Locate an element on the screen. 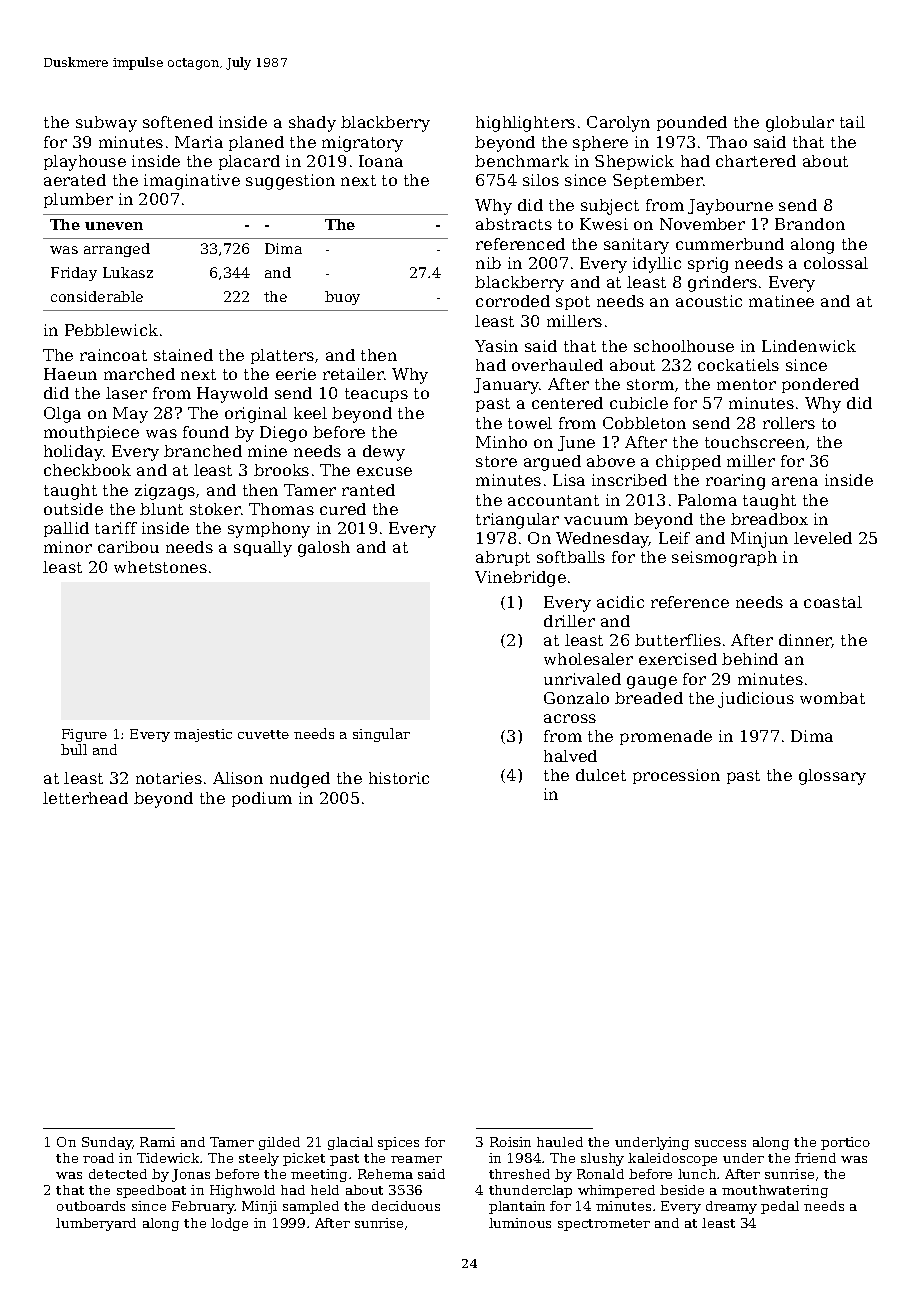  lodge is located at coordinates (229, 1224).
